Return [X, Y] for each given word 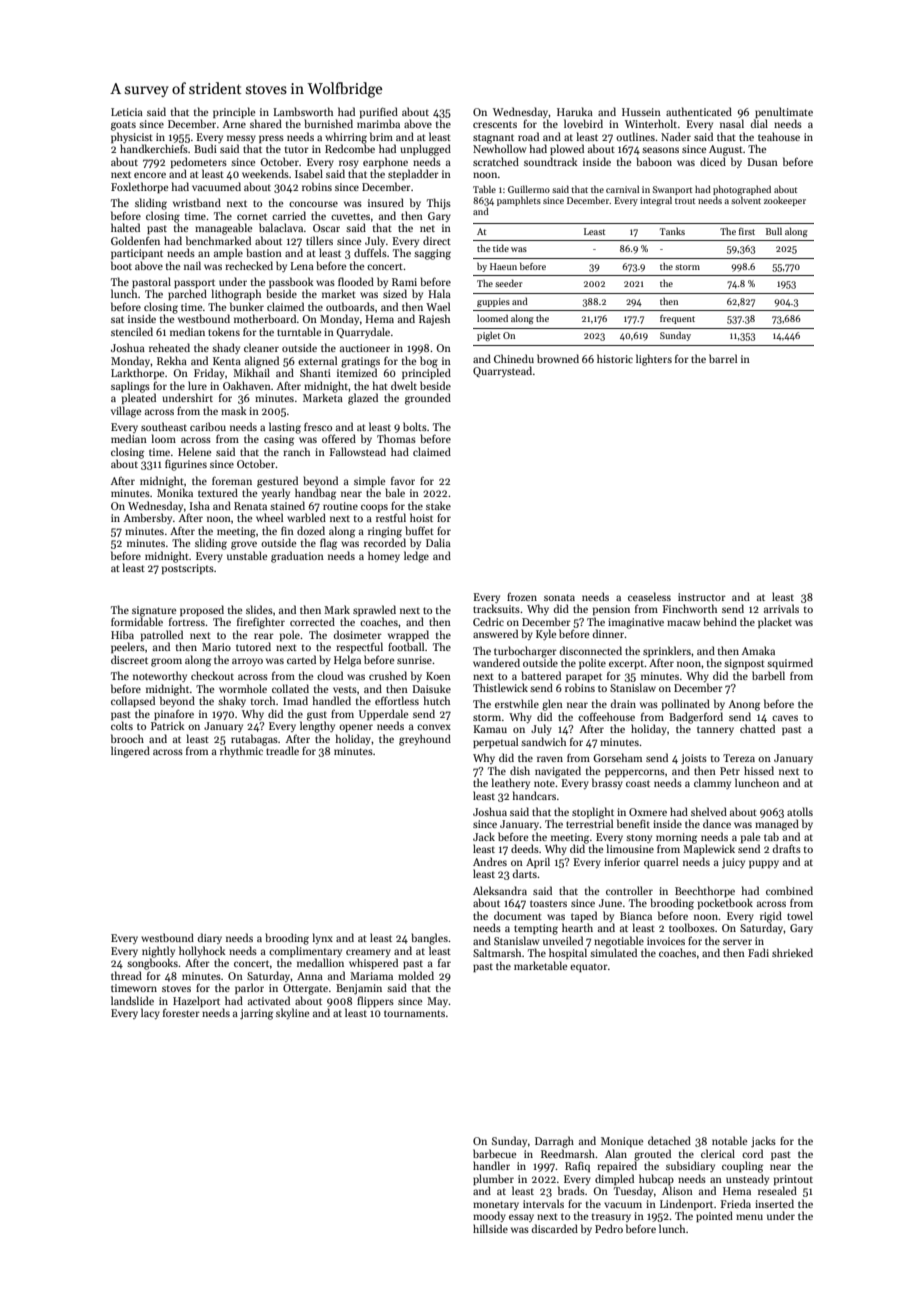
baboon [654, 161]
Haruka [575, 111]
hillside [490, 1228]
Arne [234, 124]
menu [749, 1217]
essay [521, 1218]
